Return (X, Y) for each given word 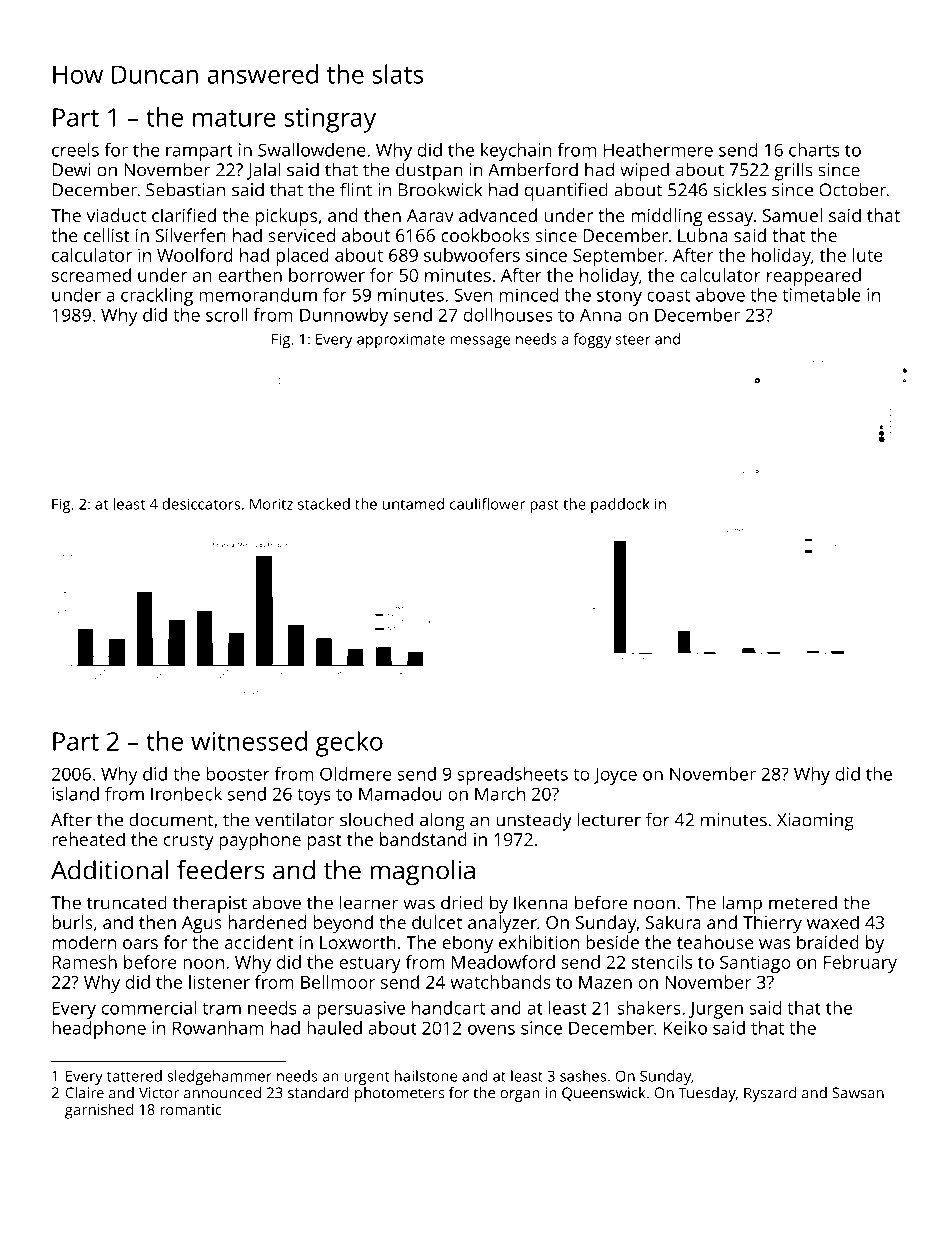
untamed (413, 504)
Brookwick (440, 189)
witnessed (249, 741)
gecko (349, 744)
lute (868, 255)
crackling (157, 297)
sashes (583, 1076)
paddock (620, 505)
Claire (84, 1093)
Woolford (195, 255)
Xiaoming (815, 822)
